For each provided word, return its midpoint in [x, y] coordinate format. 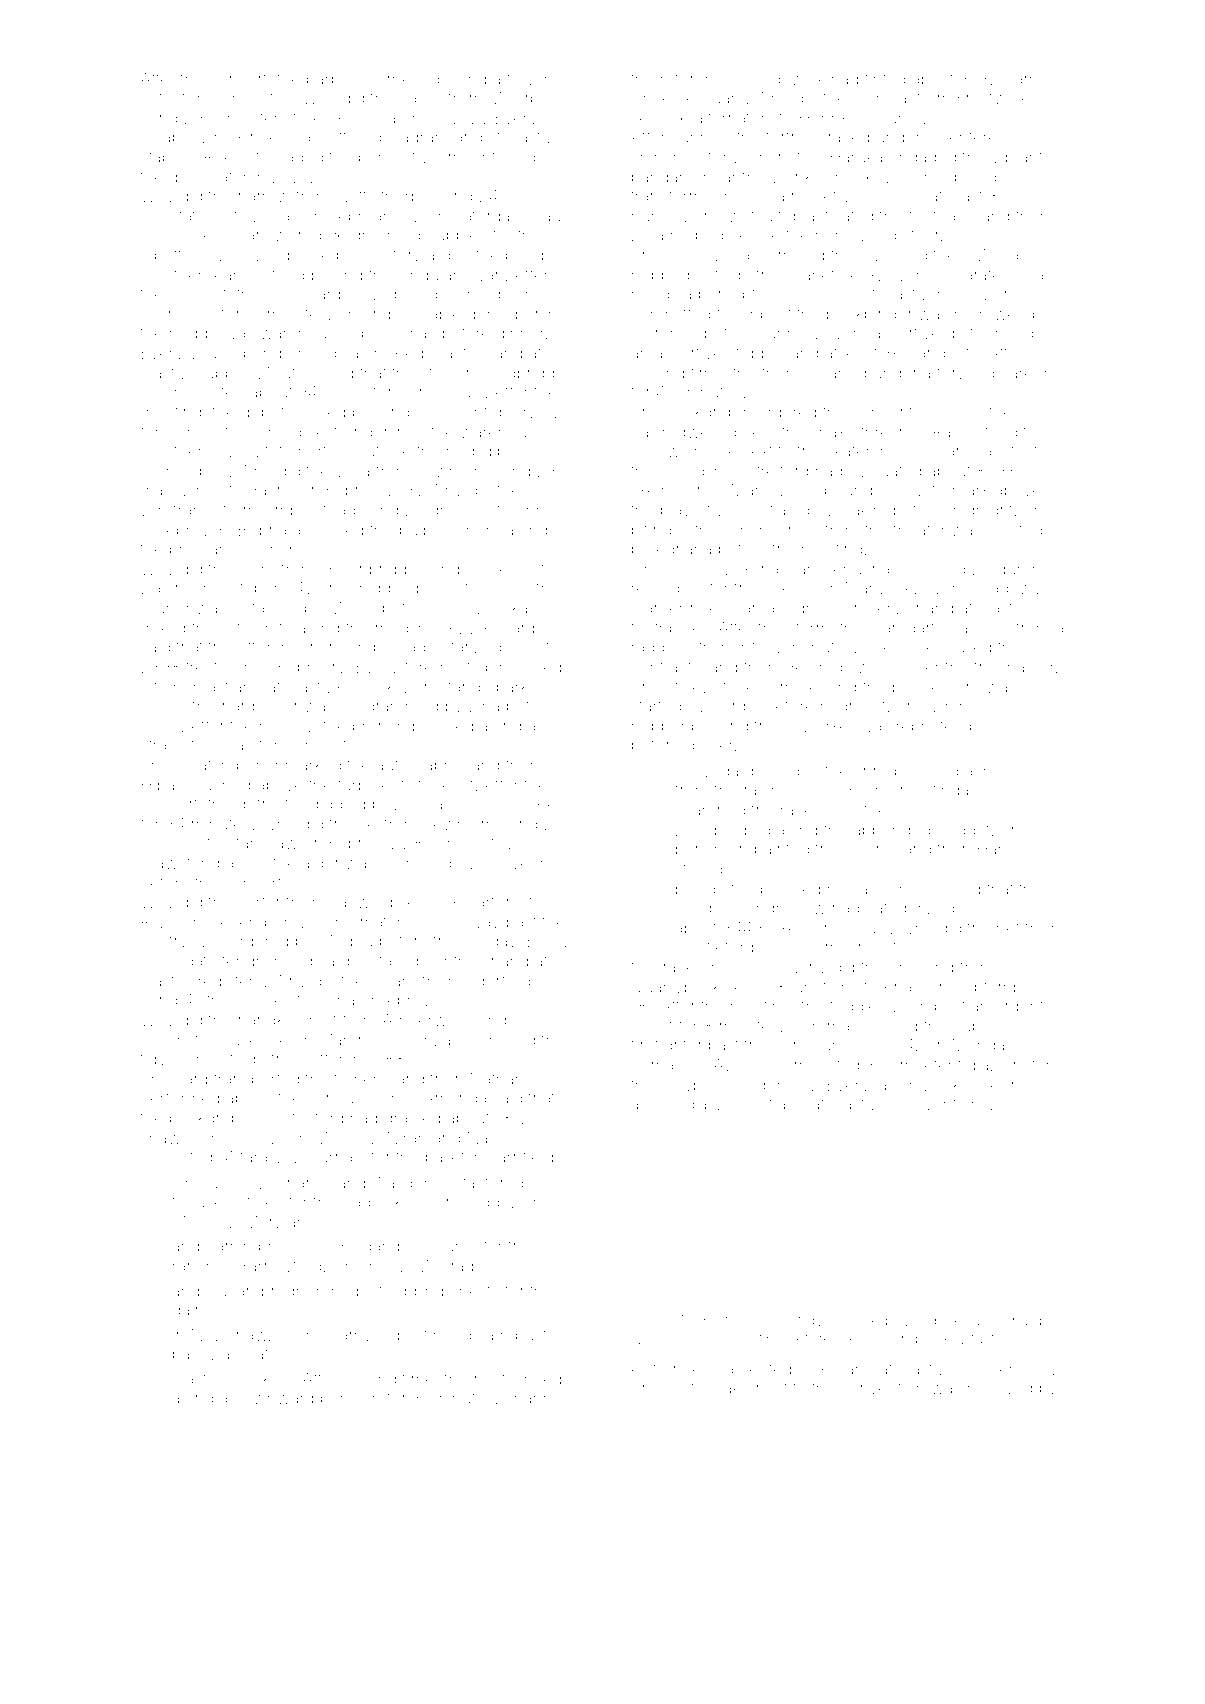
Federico [207, 234]
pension [350, 1400]
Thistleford [714, 946]
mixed [163, 628]
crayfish [460, 354]
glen [188, 1061]
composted [817, 1066]
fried [1000, 431]
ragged [658, 649]
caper [920, 649]
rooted [690, 1388]
